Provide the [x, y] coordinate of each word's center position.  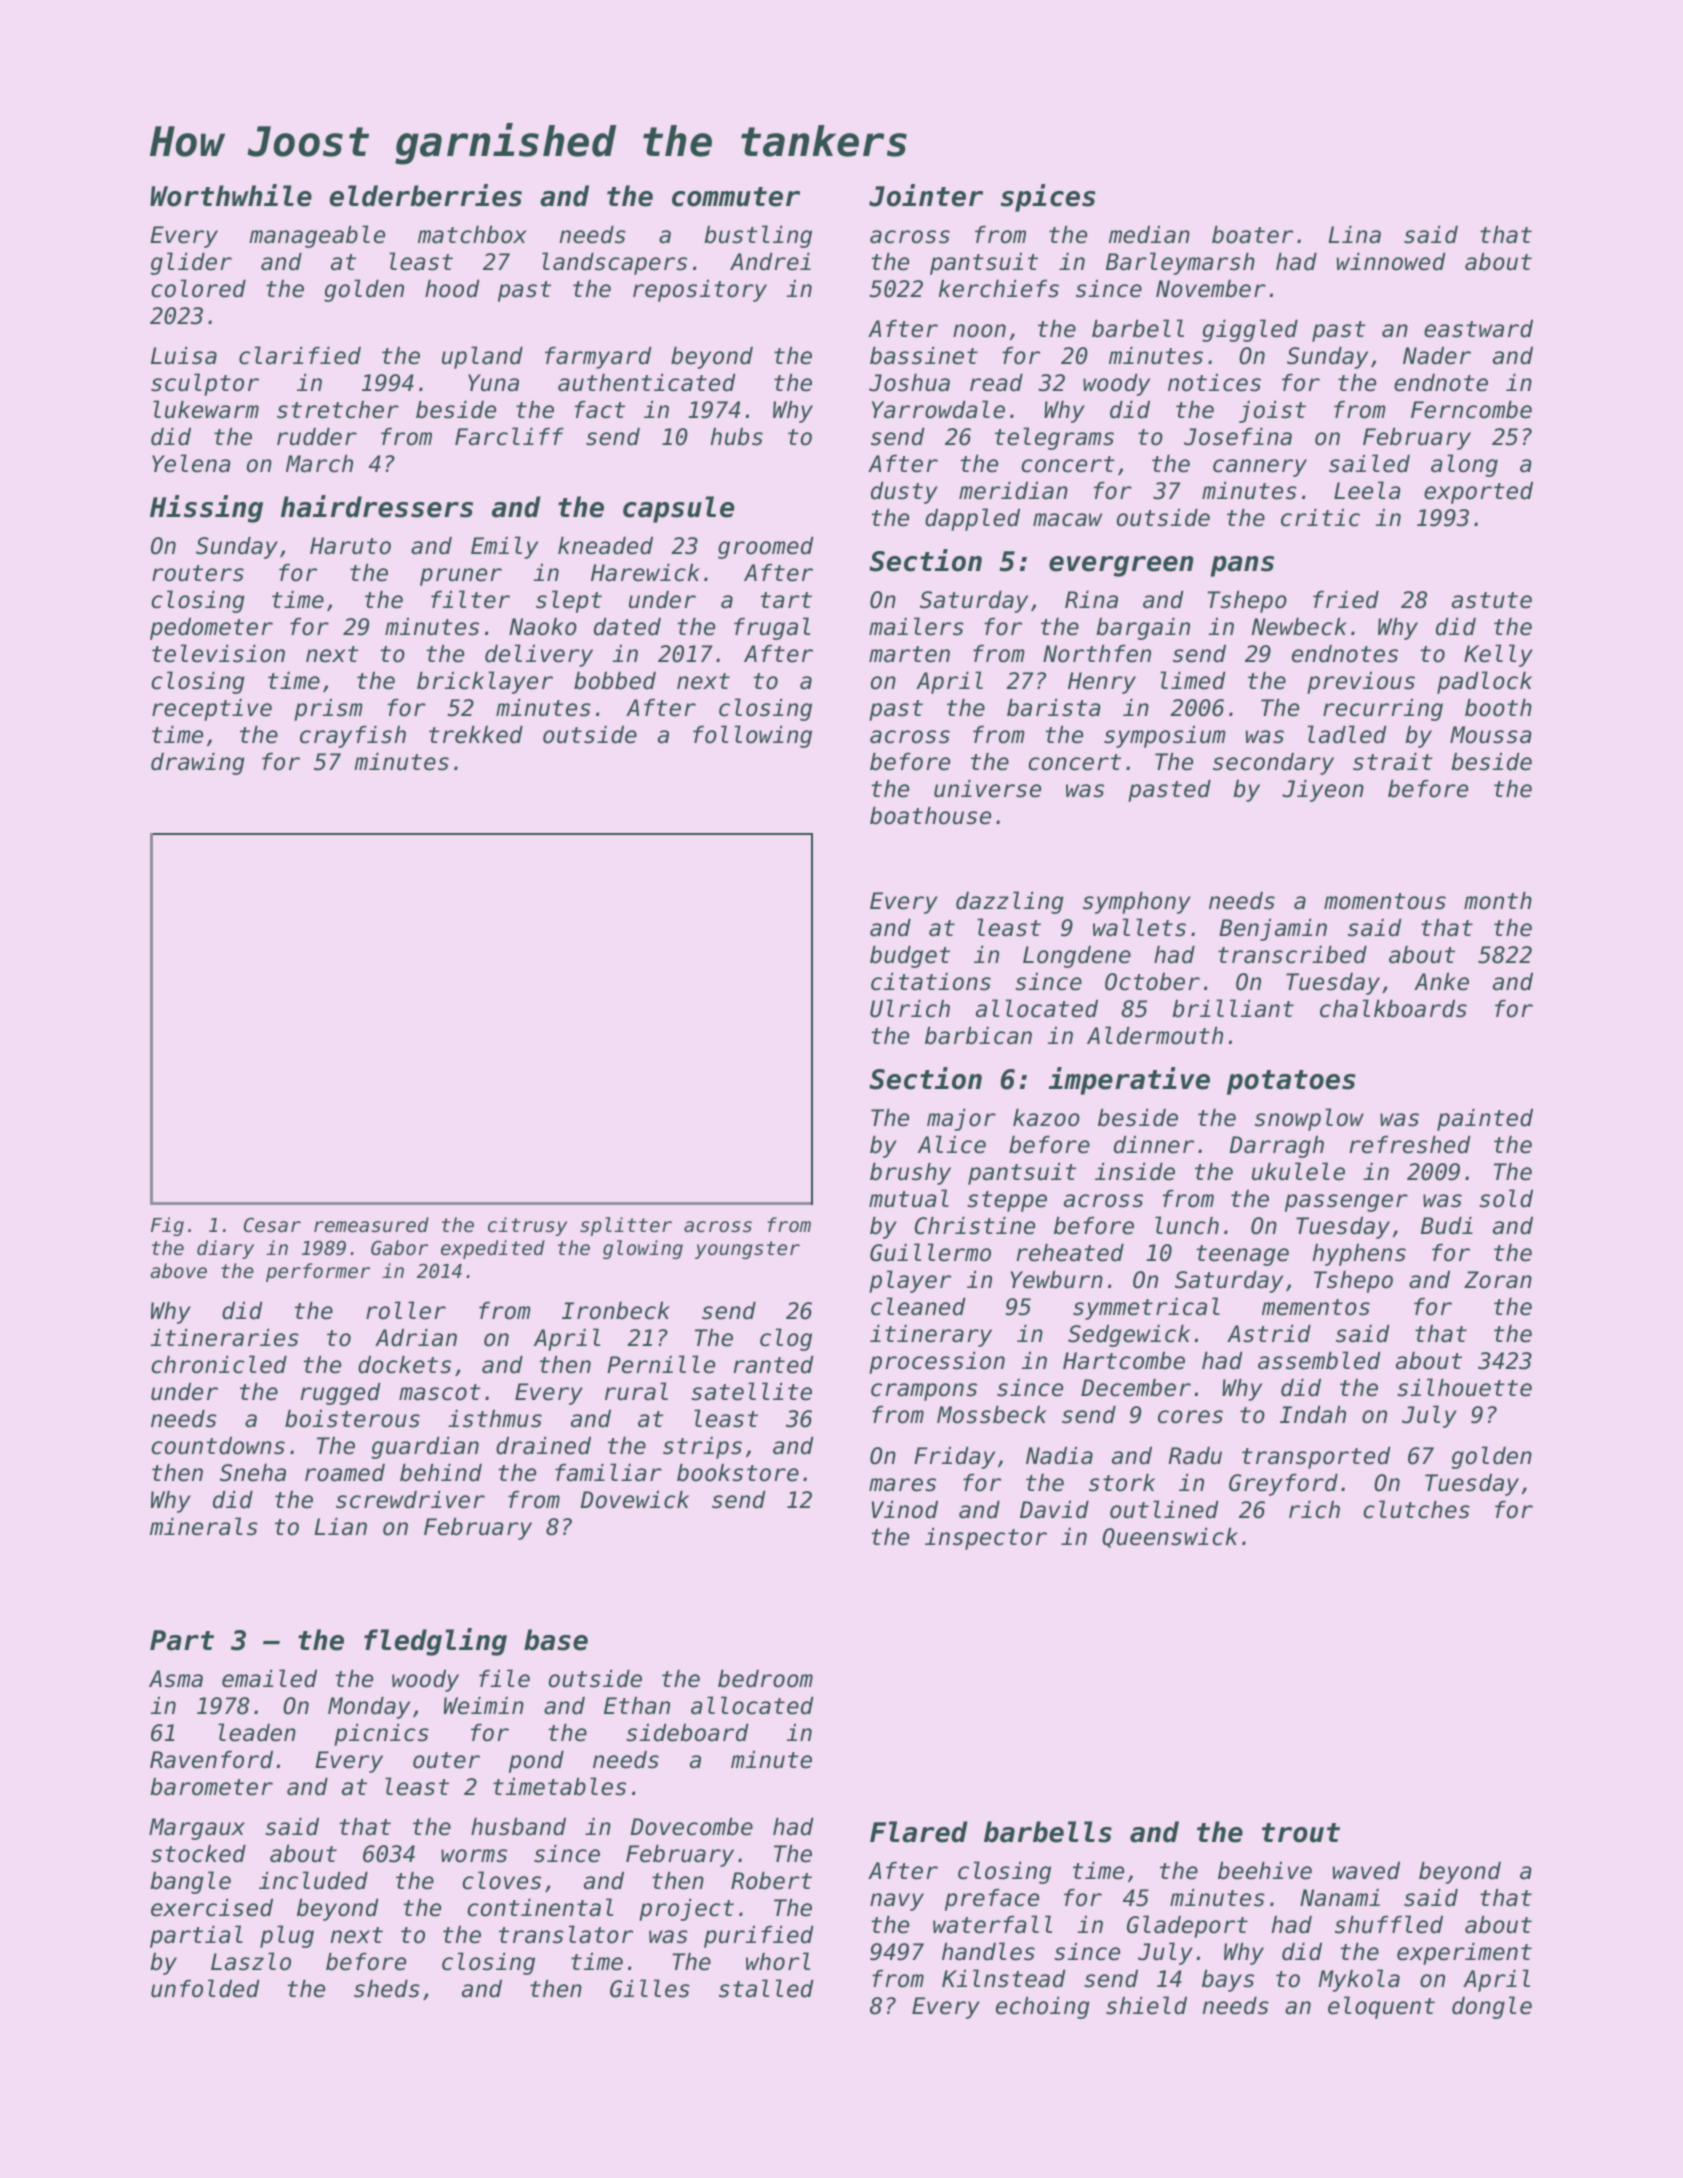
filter [470, 599]
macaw [1067, 520]
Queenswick [1170, 1538]
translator [566, 1934]
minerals [204, 1526]
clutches [1416, 1509]
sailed [1369, 463]
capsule [678, 509]
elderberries [426, 195]
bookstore [738, 1473]
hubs [737, 437]
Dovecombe [691, 1827]
